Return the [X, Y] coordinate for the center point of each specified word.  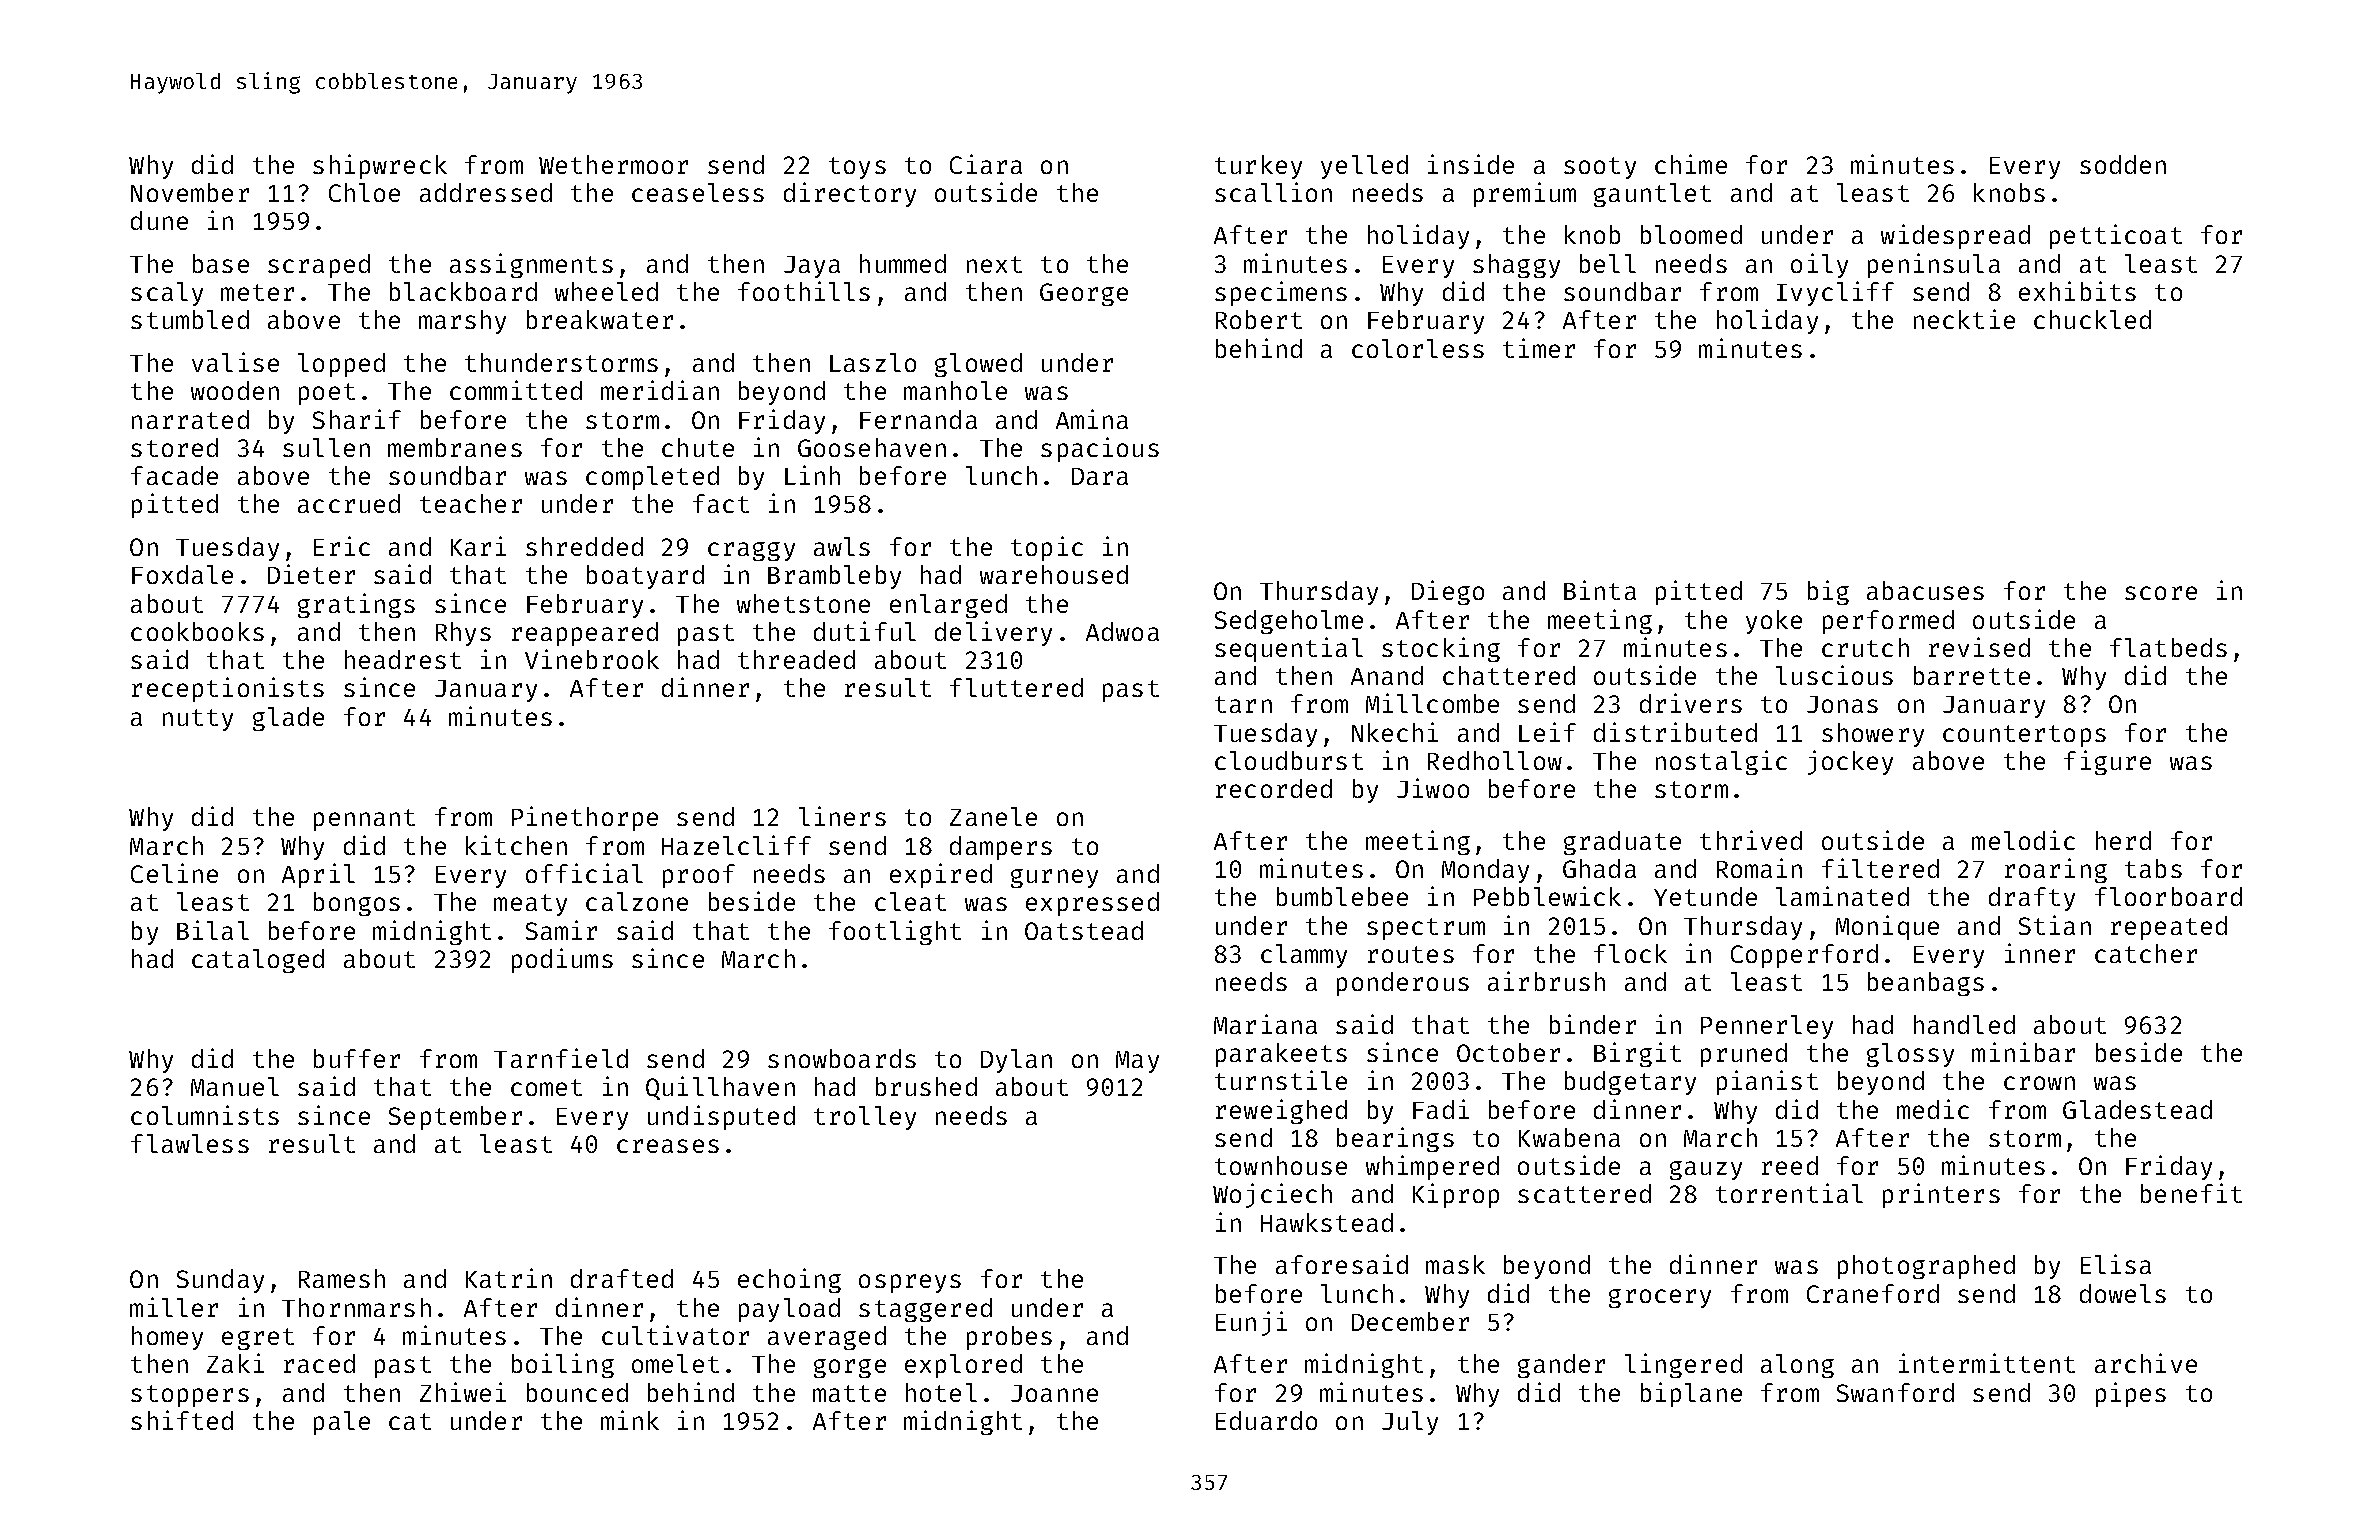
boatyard [645, 577]
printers [1941, 1195]
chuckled [2092, 319]
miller [174, 1307]
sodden [2123, 164]
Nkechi [1395, 732]
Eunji [1251, 1323]
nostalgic [1721, 762]
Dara [1100, 476]
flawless [190, 1143]
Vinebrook [592, 659]
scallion [1273, 192]
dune [159, 220]
